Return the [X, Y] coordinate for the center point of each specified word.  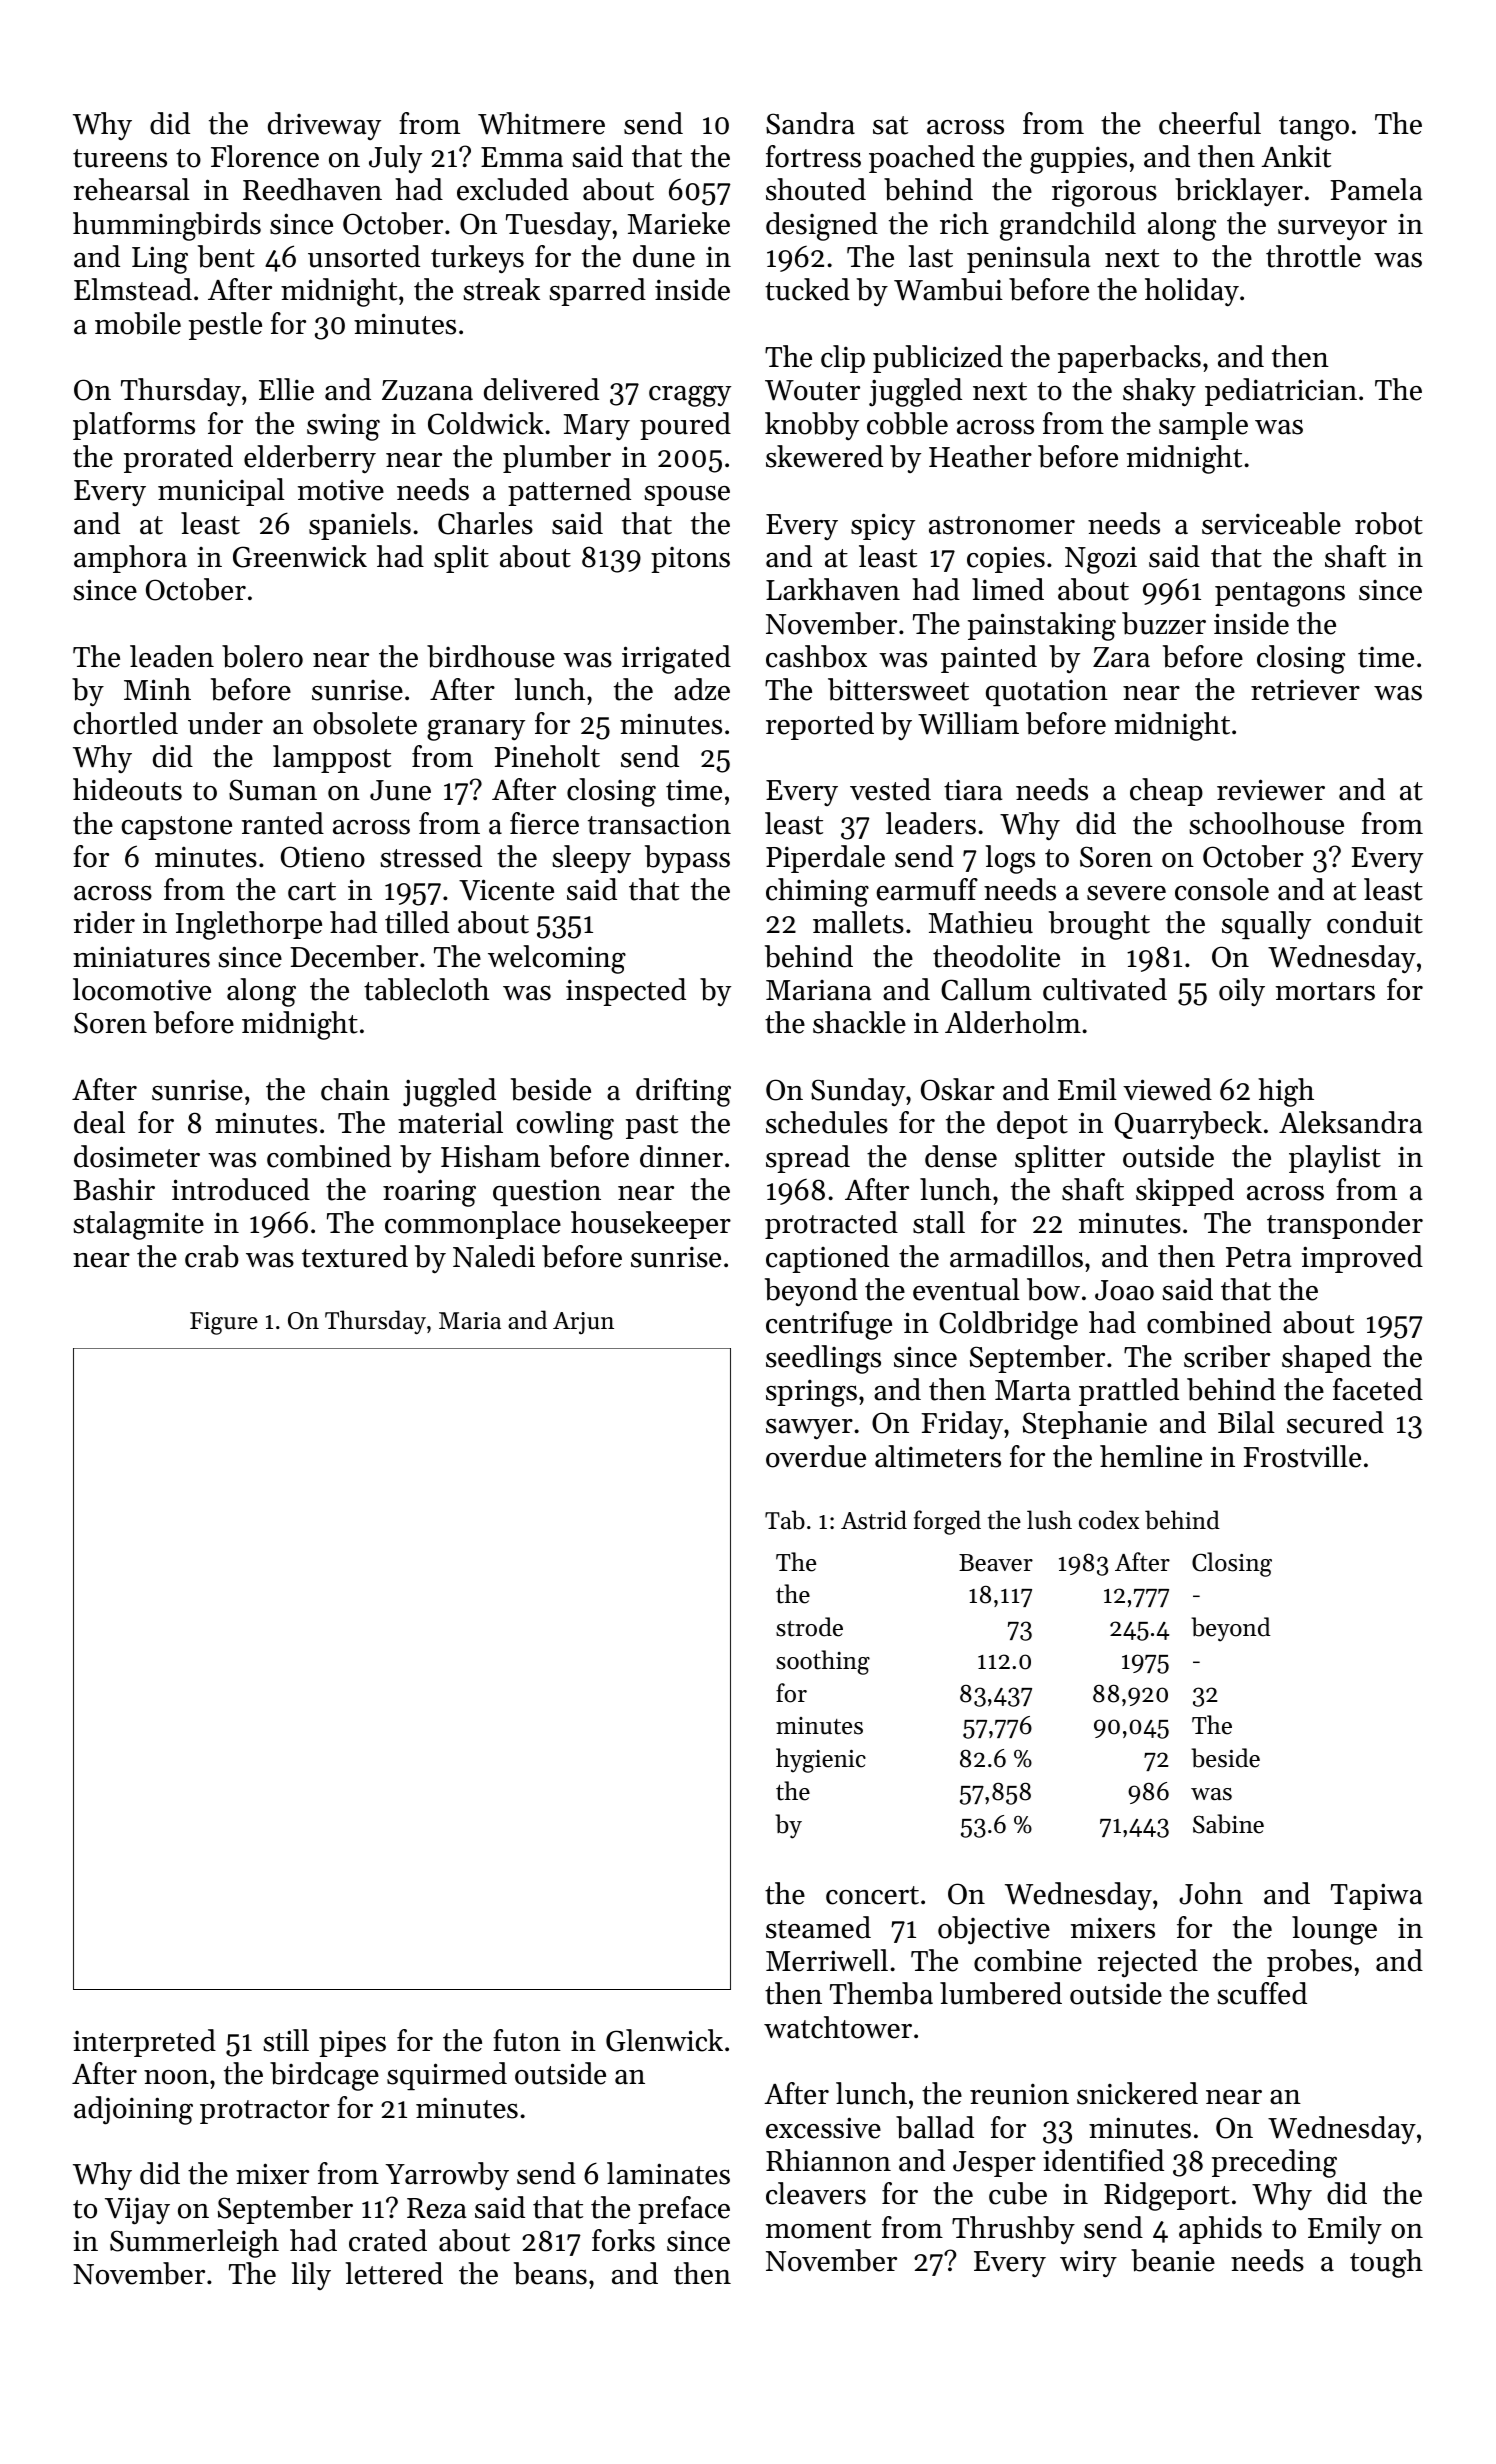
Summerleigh [194, 2243]
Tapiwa [1376, 1896]
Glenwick [664, 2040]
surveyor [1332, 230]
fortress [813, 156]
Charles [485, 523]
